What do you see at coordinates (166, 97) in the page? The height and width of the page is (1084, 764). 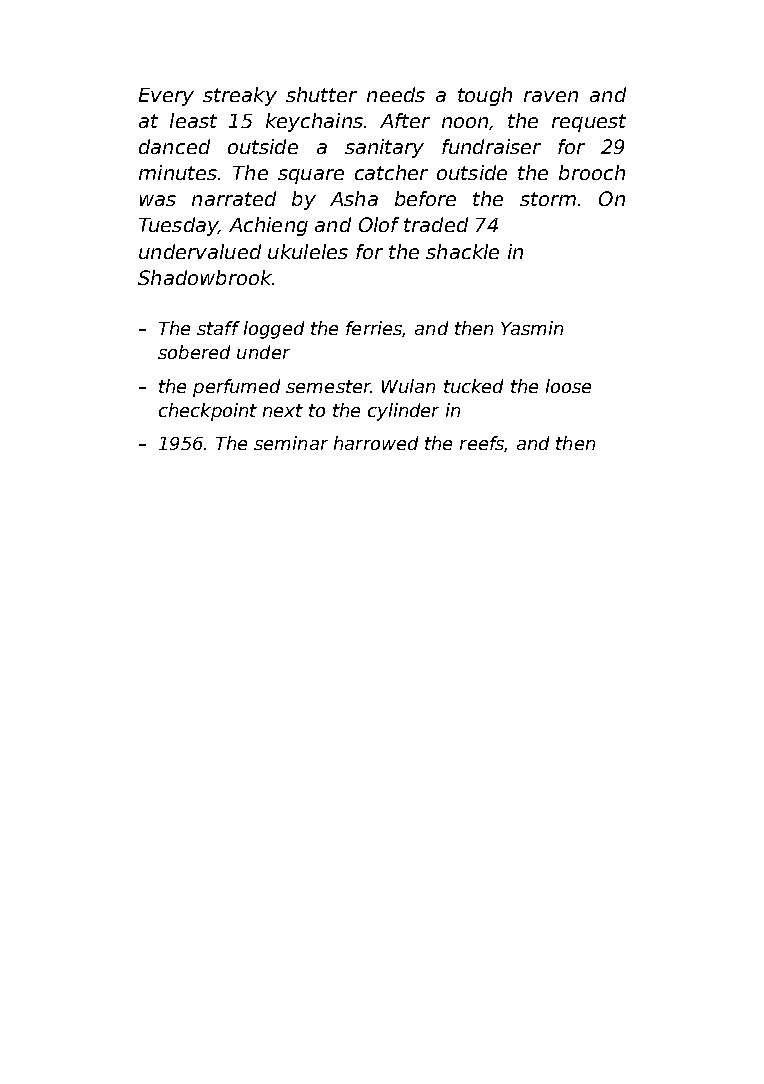 I see `Every` at bounding box center [166, 97].
